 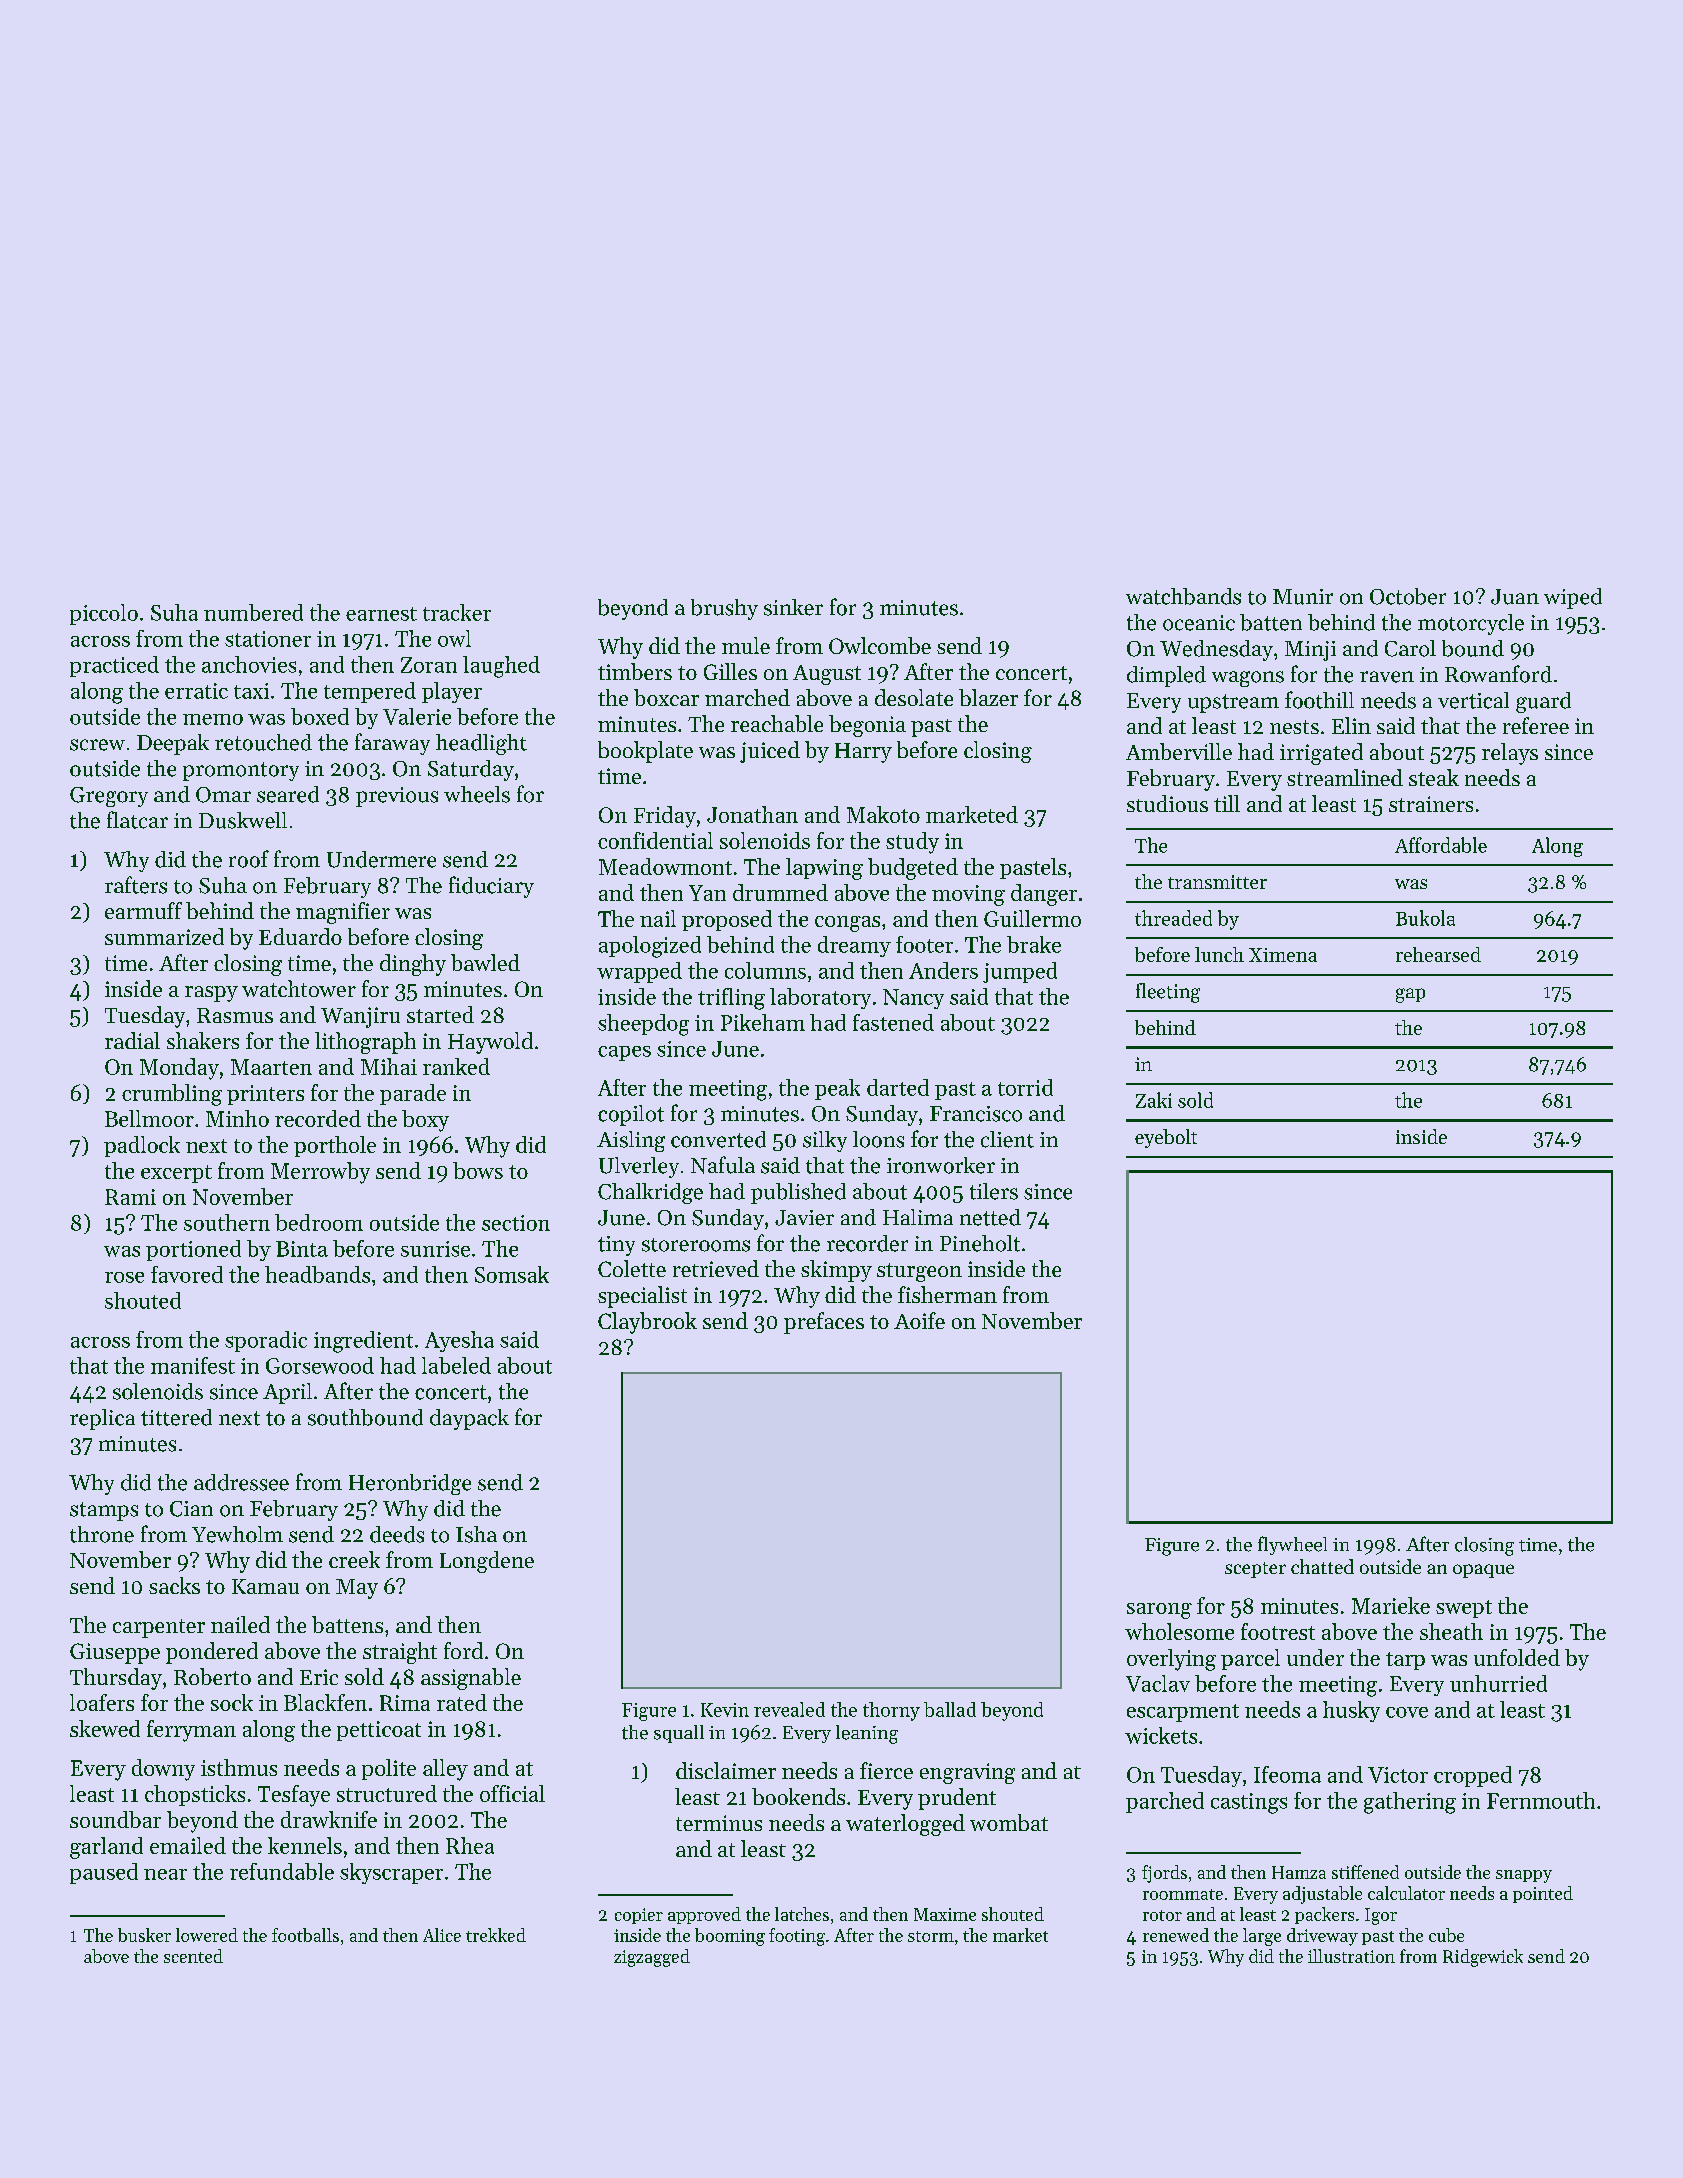 I want to click on transmitter, so click(x=1217, y=882).
